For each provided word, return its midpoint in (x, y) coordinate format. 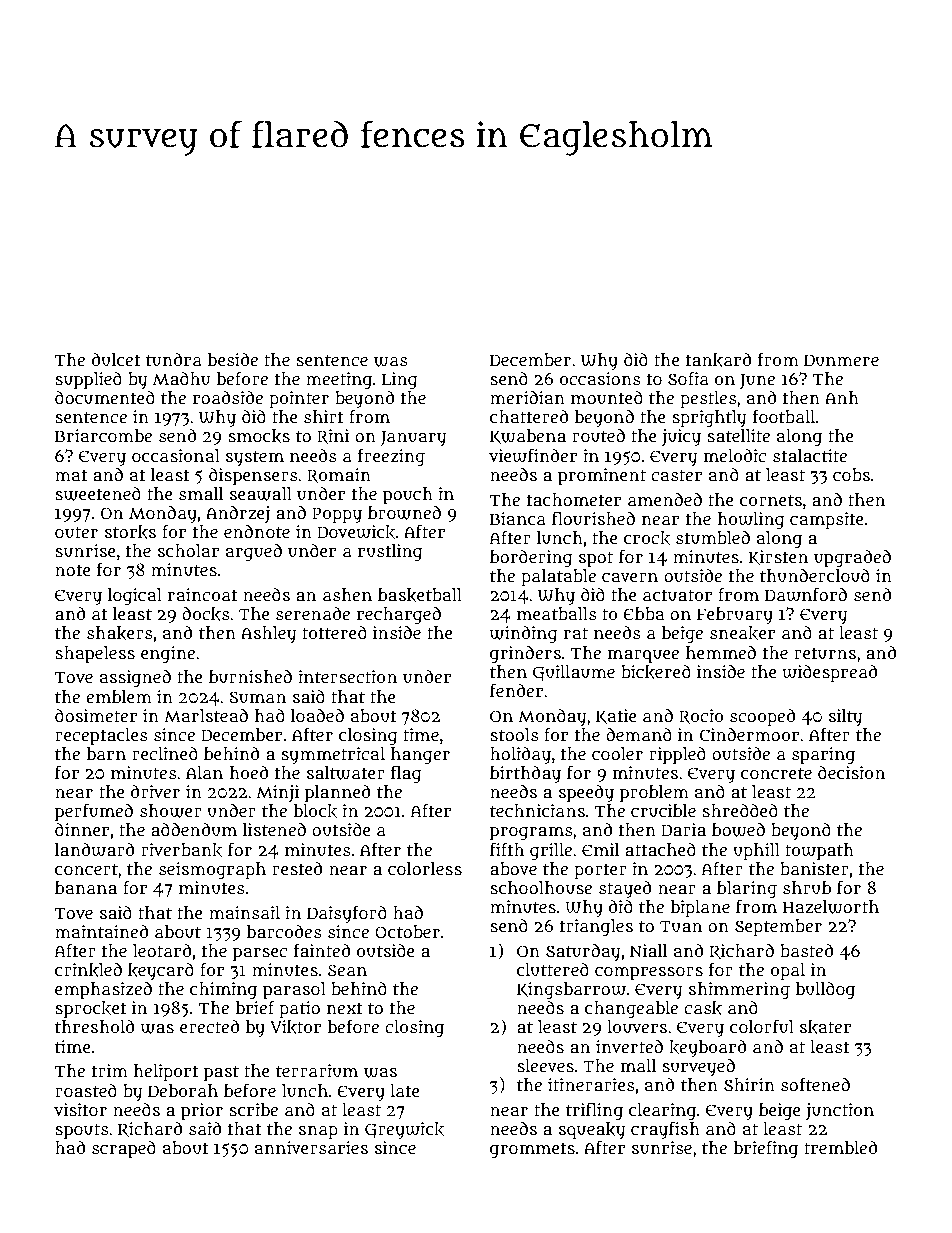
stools (514, 734)
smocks (259, 436)
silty (845, 718)
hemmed (721, 652)
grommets (532, 1150)
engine (168, 655)
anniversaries (311, 1148)
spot (596, 560)
